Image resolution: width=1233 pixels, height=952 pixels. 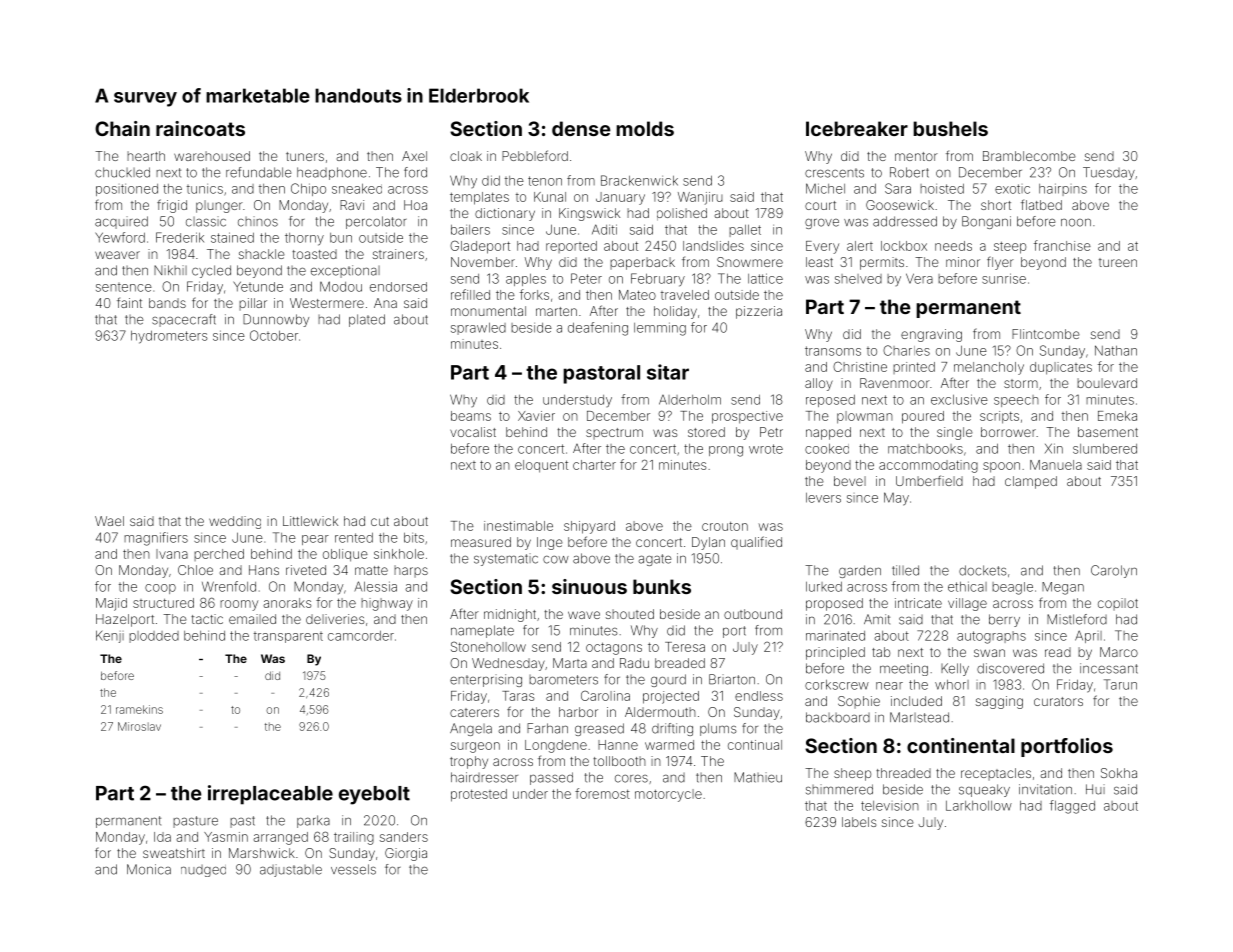 What do you see at coordinates (376, 222) in the screenshot?
I see `percolator` at bounding box center [376, 222].
